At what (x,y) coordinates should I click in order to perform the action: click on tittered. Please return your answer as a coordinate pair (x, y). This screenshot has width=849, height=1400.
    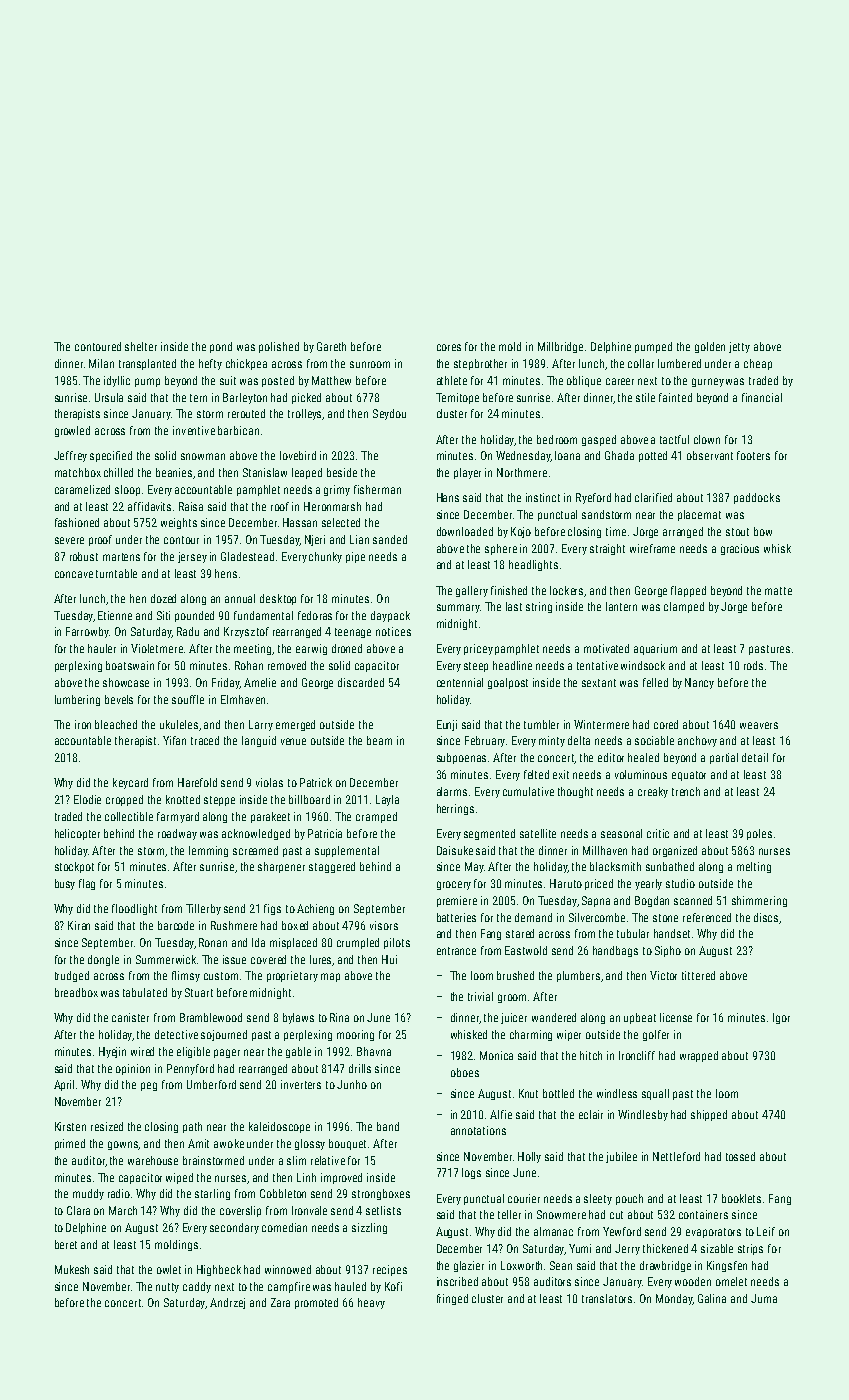
    Looking at the image, I should click on (698, 975).
